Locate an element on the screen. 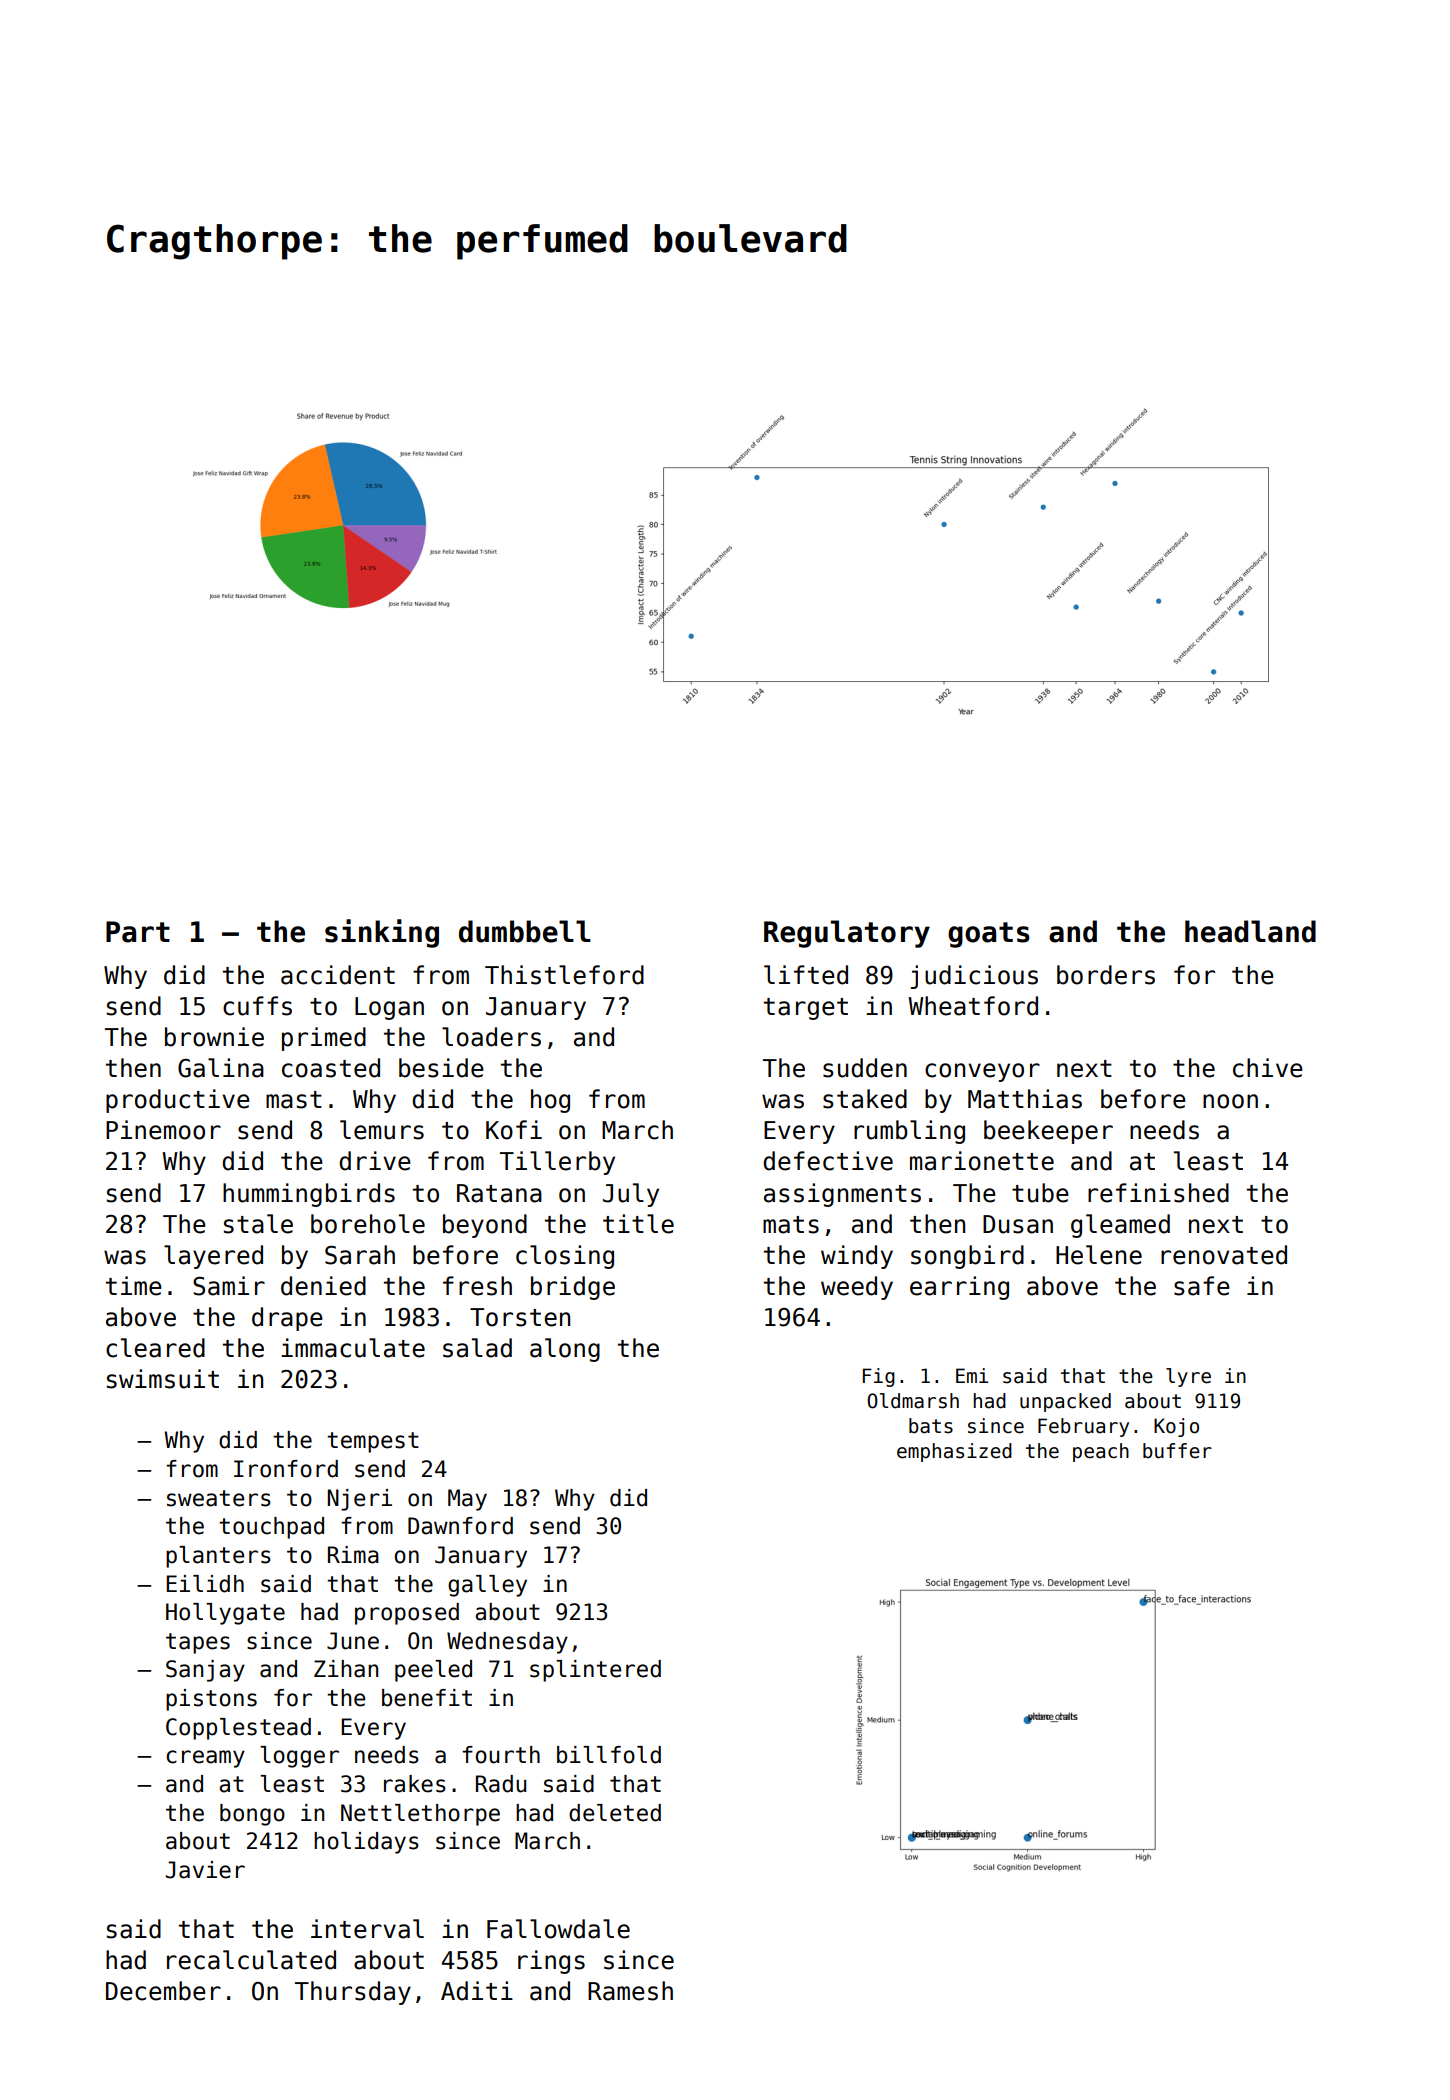 Image resolution: width=1450 pixels, height=2100 pixels. sweaters is located at coordinates (219, 1498).
